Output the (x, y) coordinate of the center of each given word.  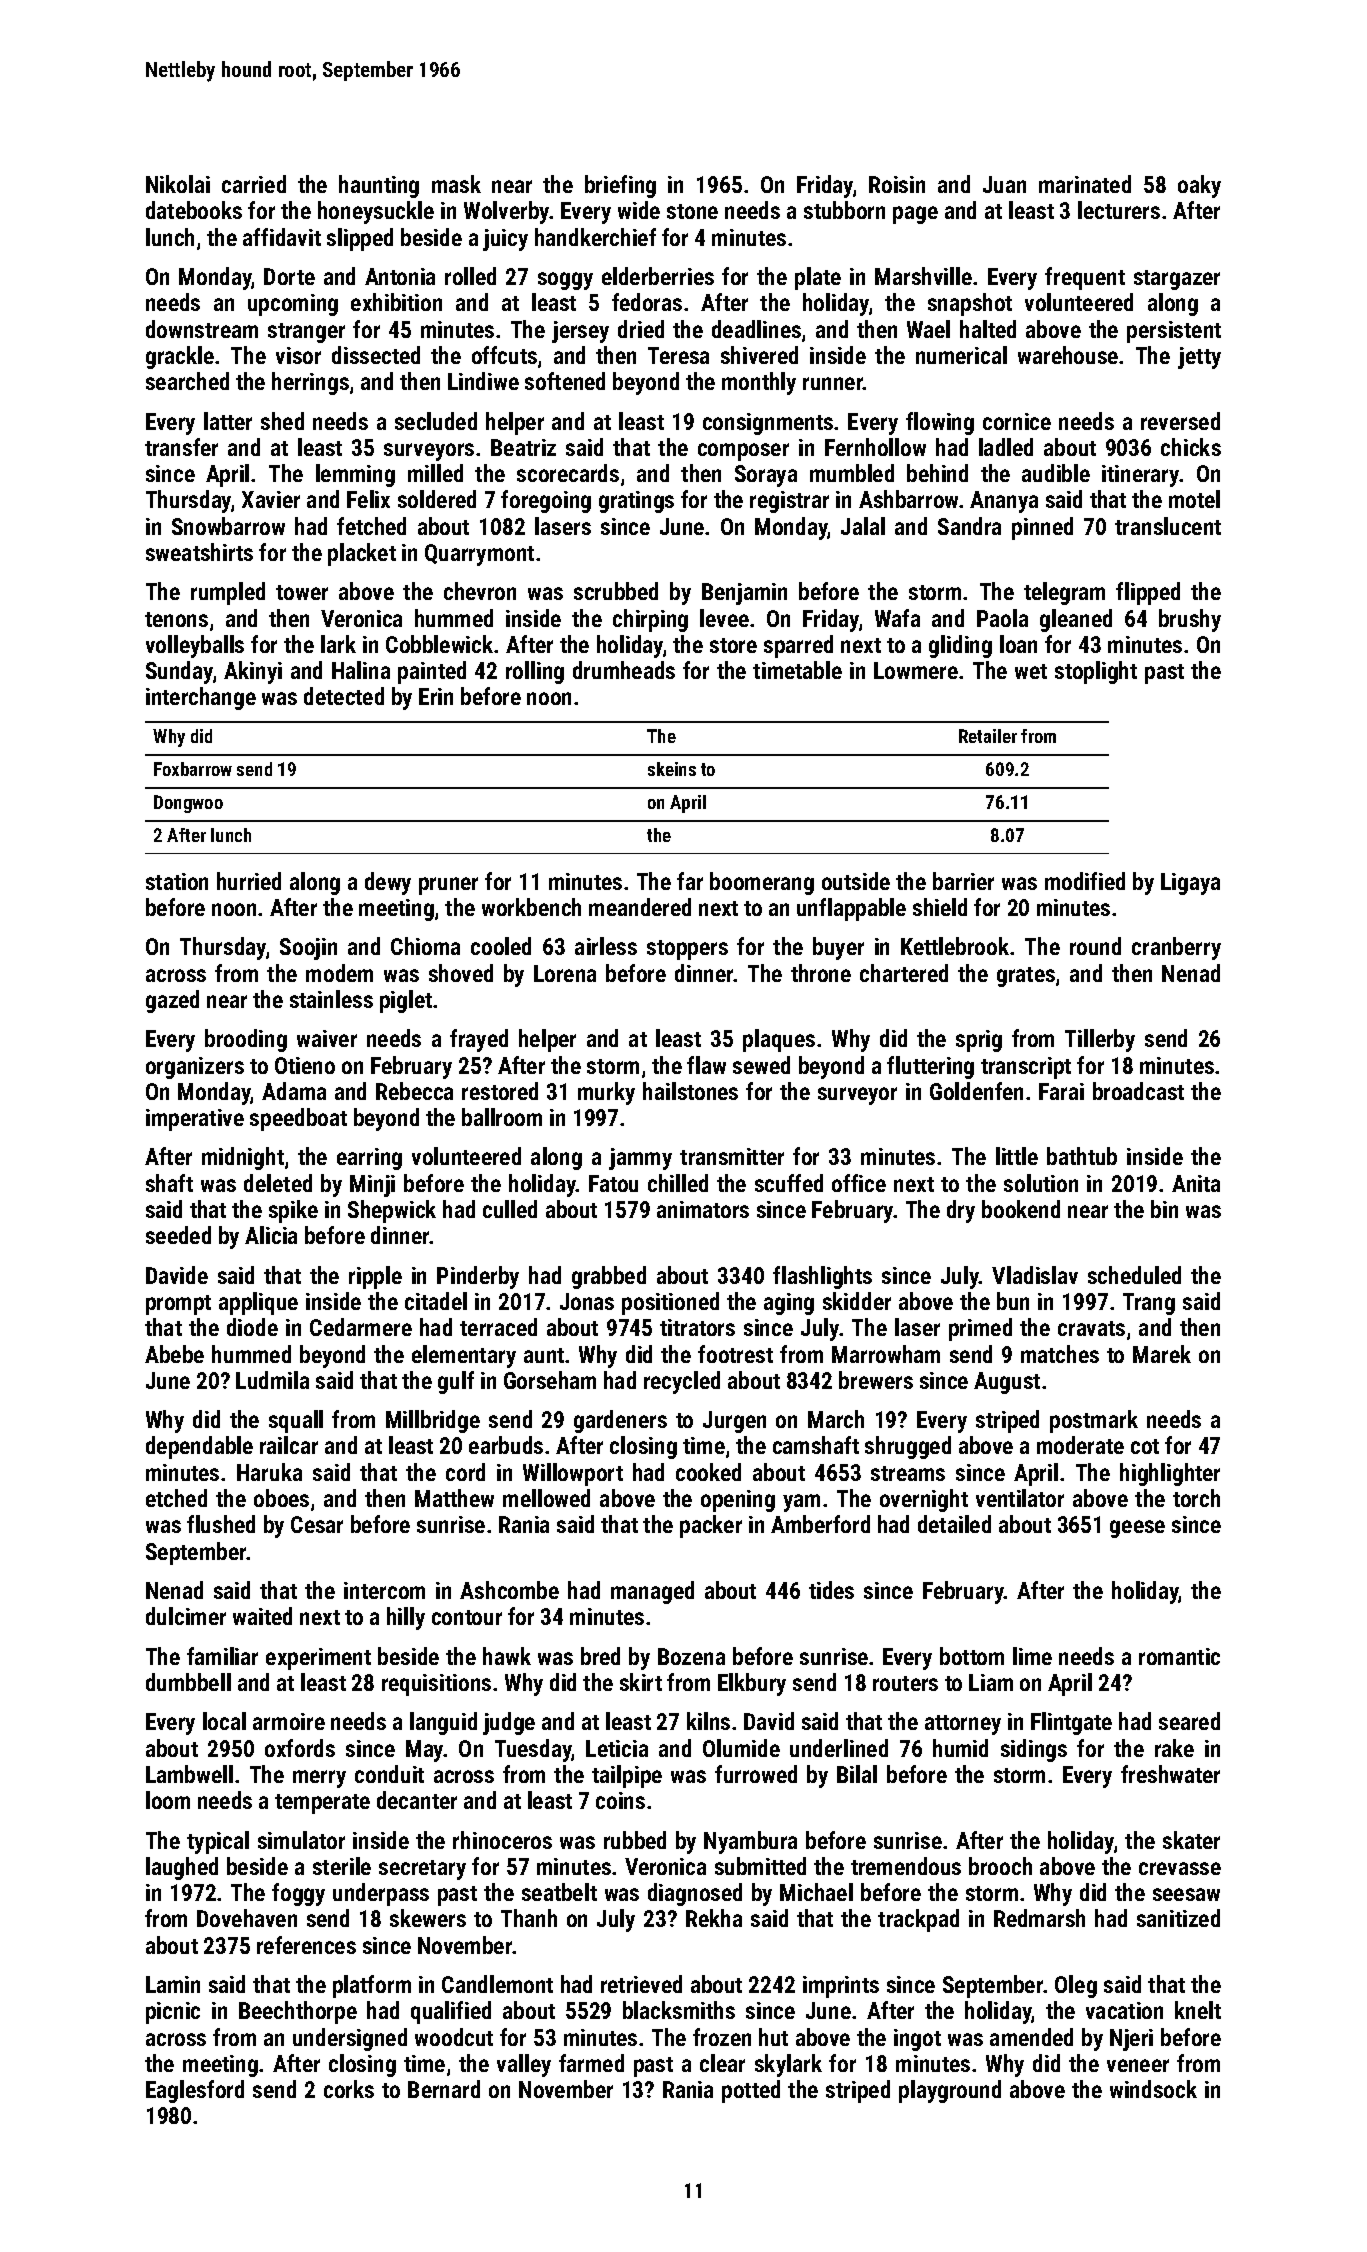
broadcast (1138, 1091)
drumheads (624, 670)
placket (362, 554)
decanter (417, 1800)
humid (960, 1748)
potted (751, 2091)
